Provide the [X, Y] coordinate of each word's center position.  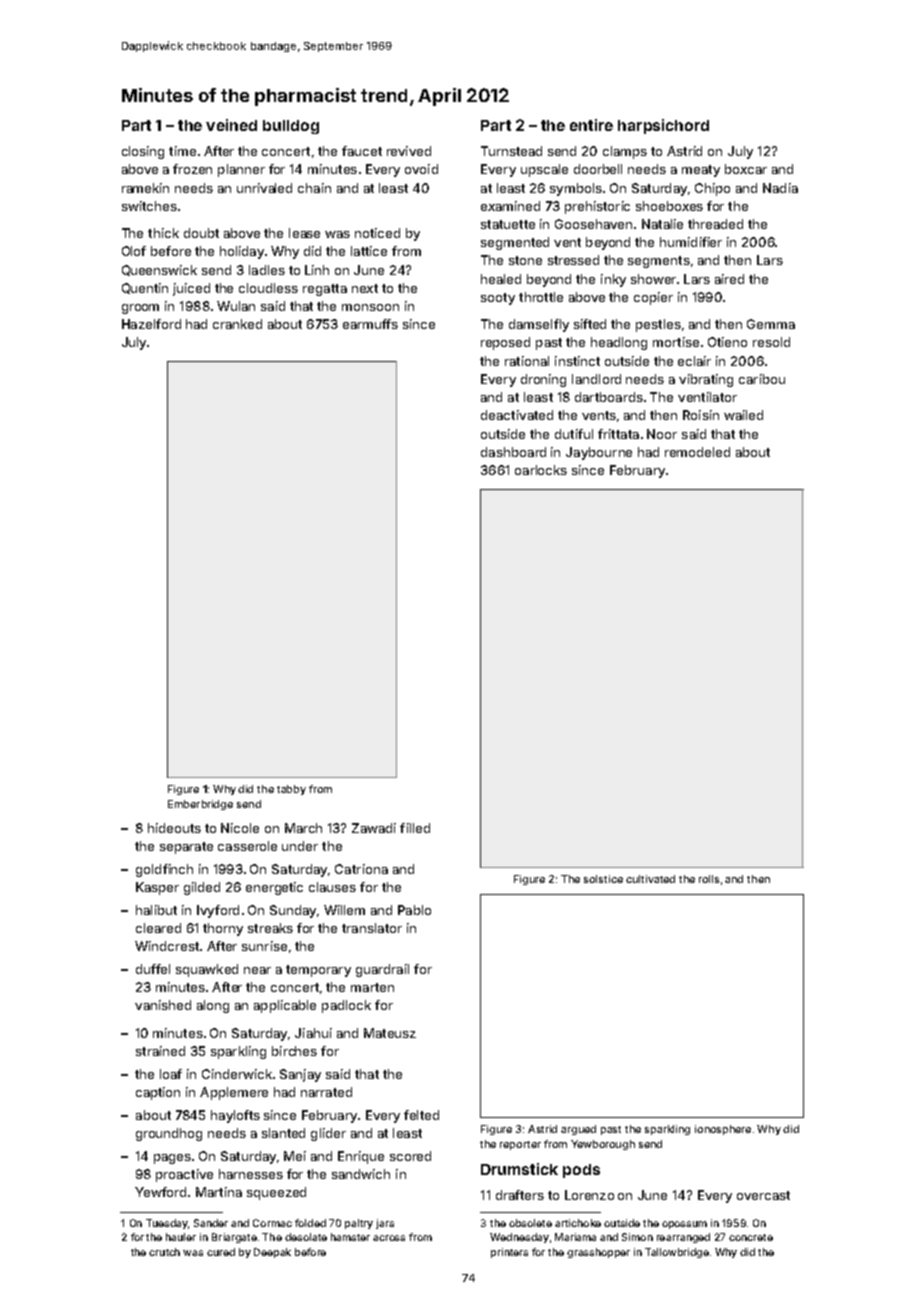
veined [231, 125]
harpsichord [663, 126]
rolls [709, 879]
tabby [291, 790]
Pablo [414, 910]
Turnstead [511, 151]
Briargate [234, 1238]
